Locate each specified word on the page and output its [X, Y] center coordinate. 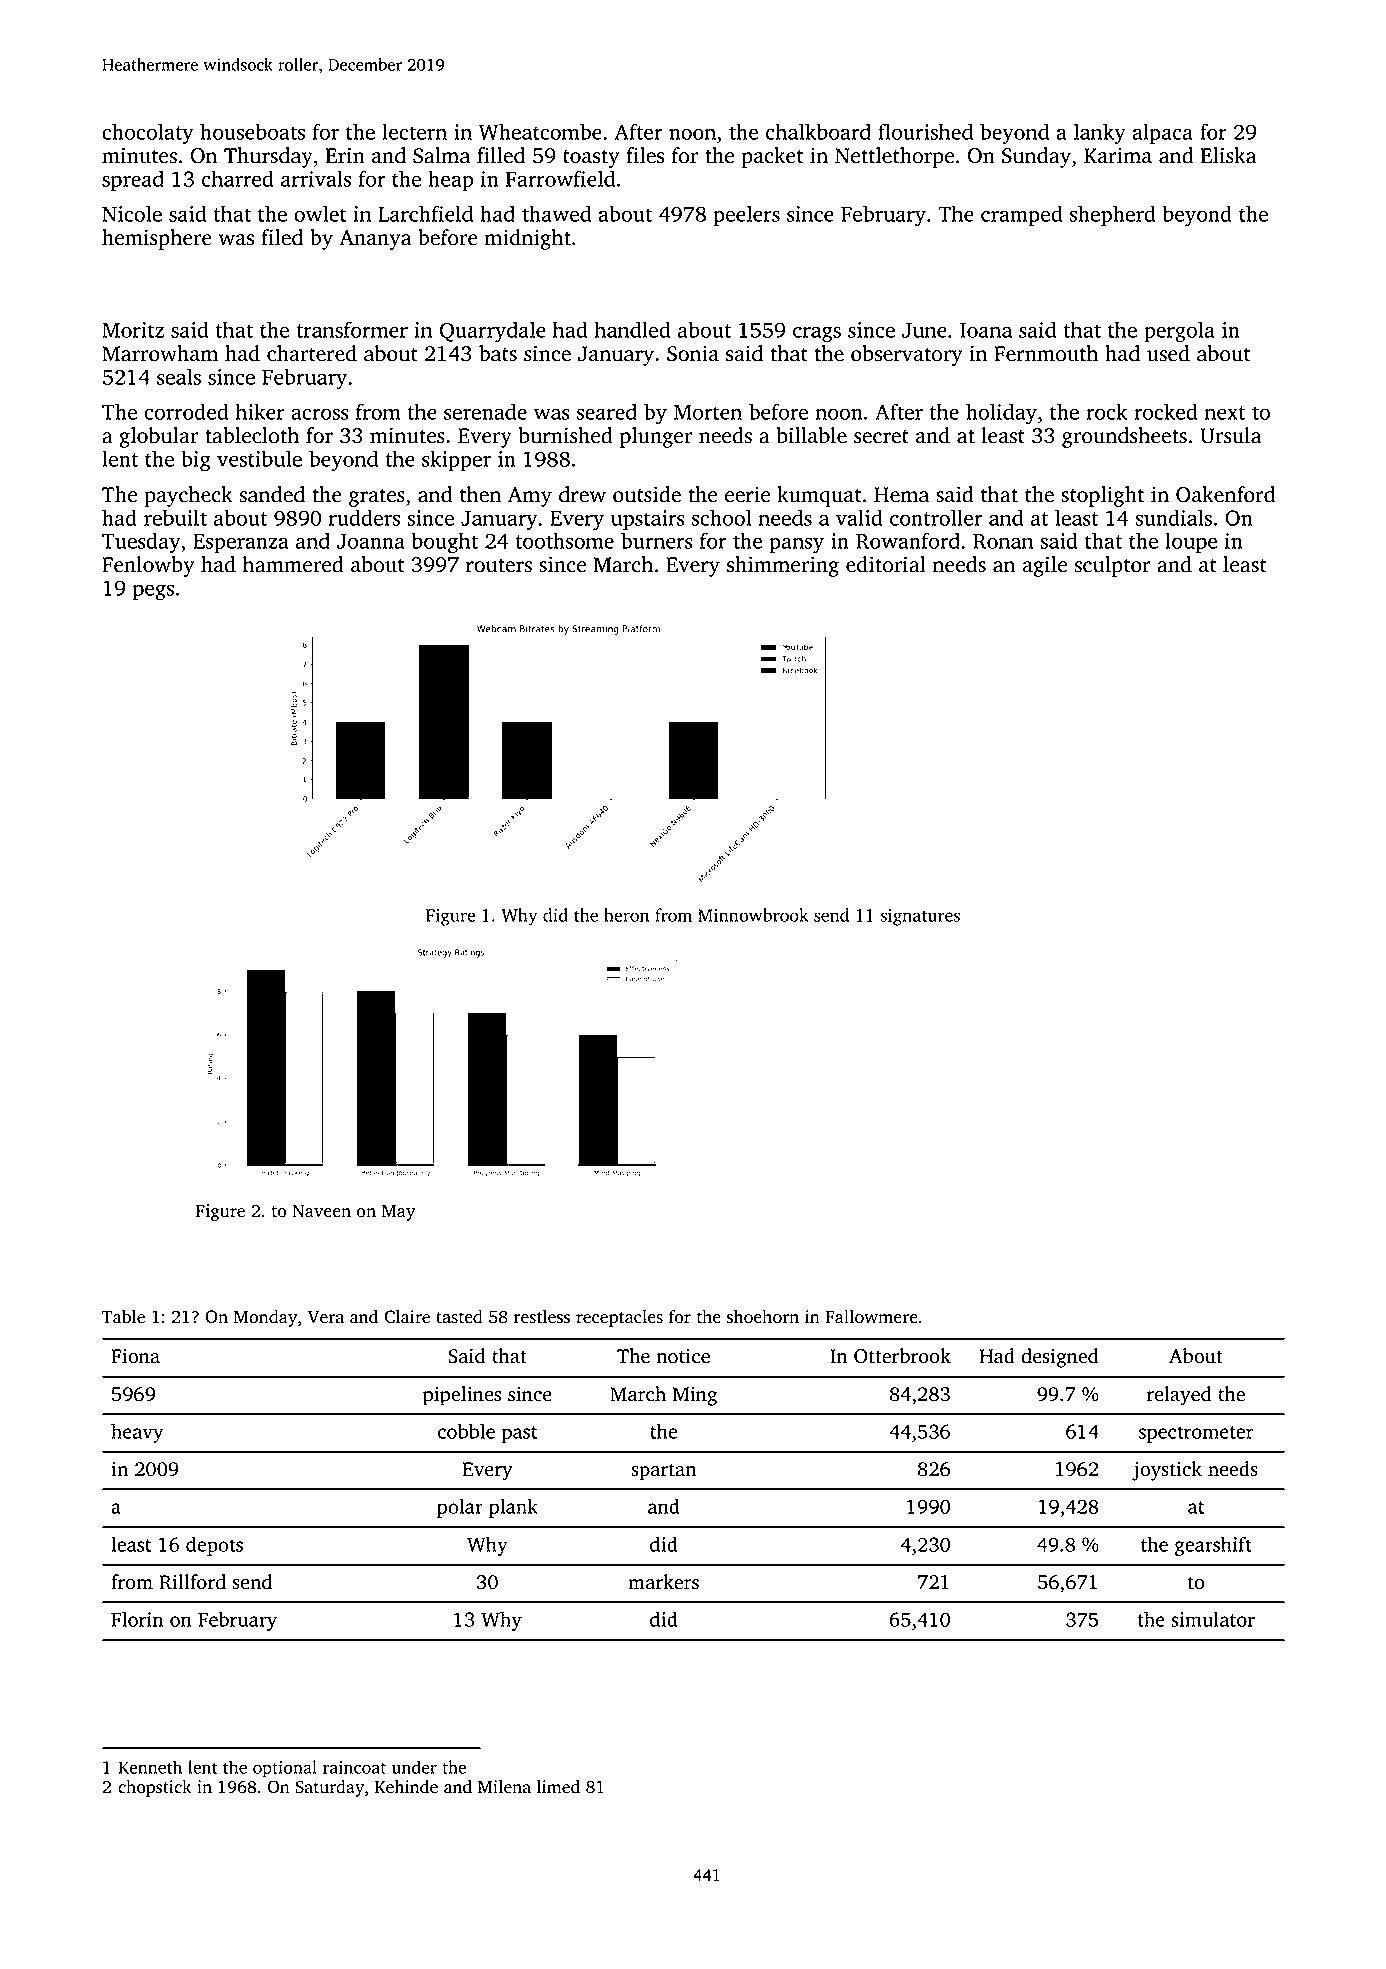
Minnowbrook [753, 915]
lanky [1100, 134]
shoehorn [763, 1317]
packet [772, 157]
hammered [293, 564]
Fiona [135, 1356]
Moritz [133, 330]
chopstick [155, 1788]
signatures [920, 917]
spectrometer [1196, 1434]
